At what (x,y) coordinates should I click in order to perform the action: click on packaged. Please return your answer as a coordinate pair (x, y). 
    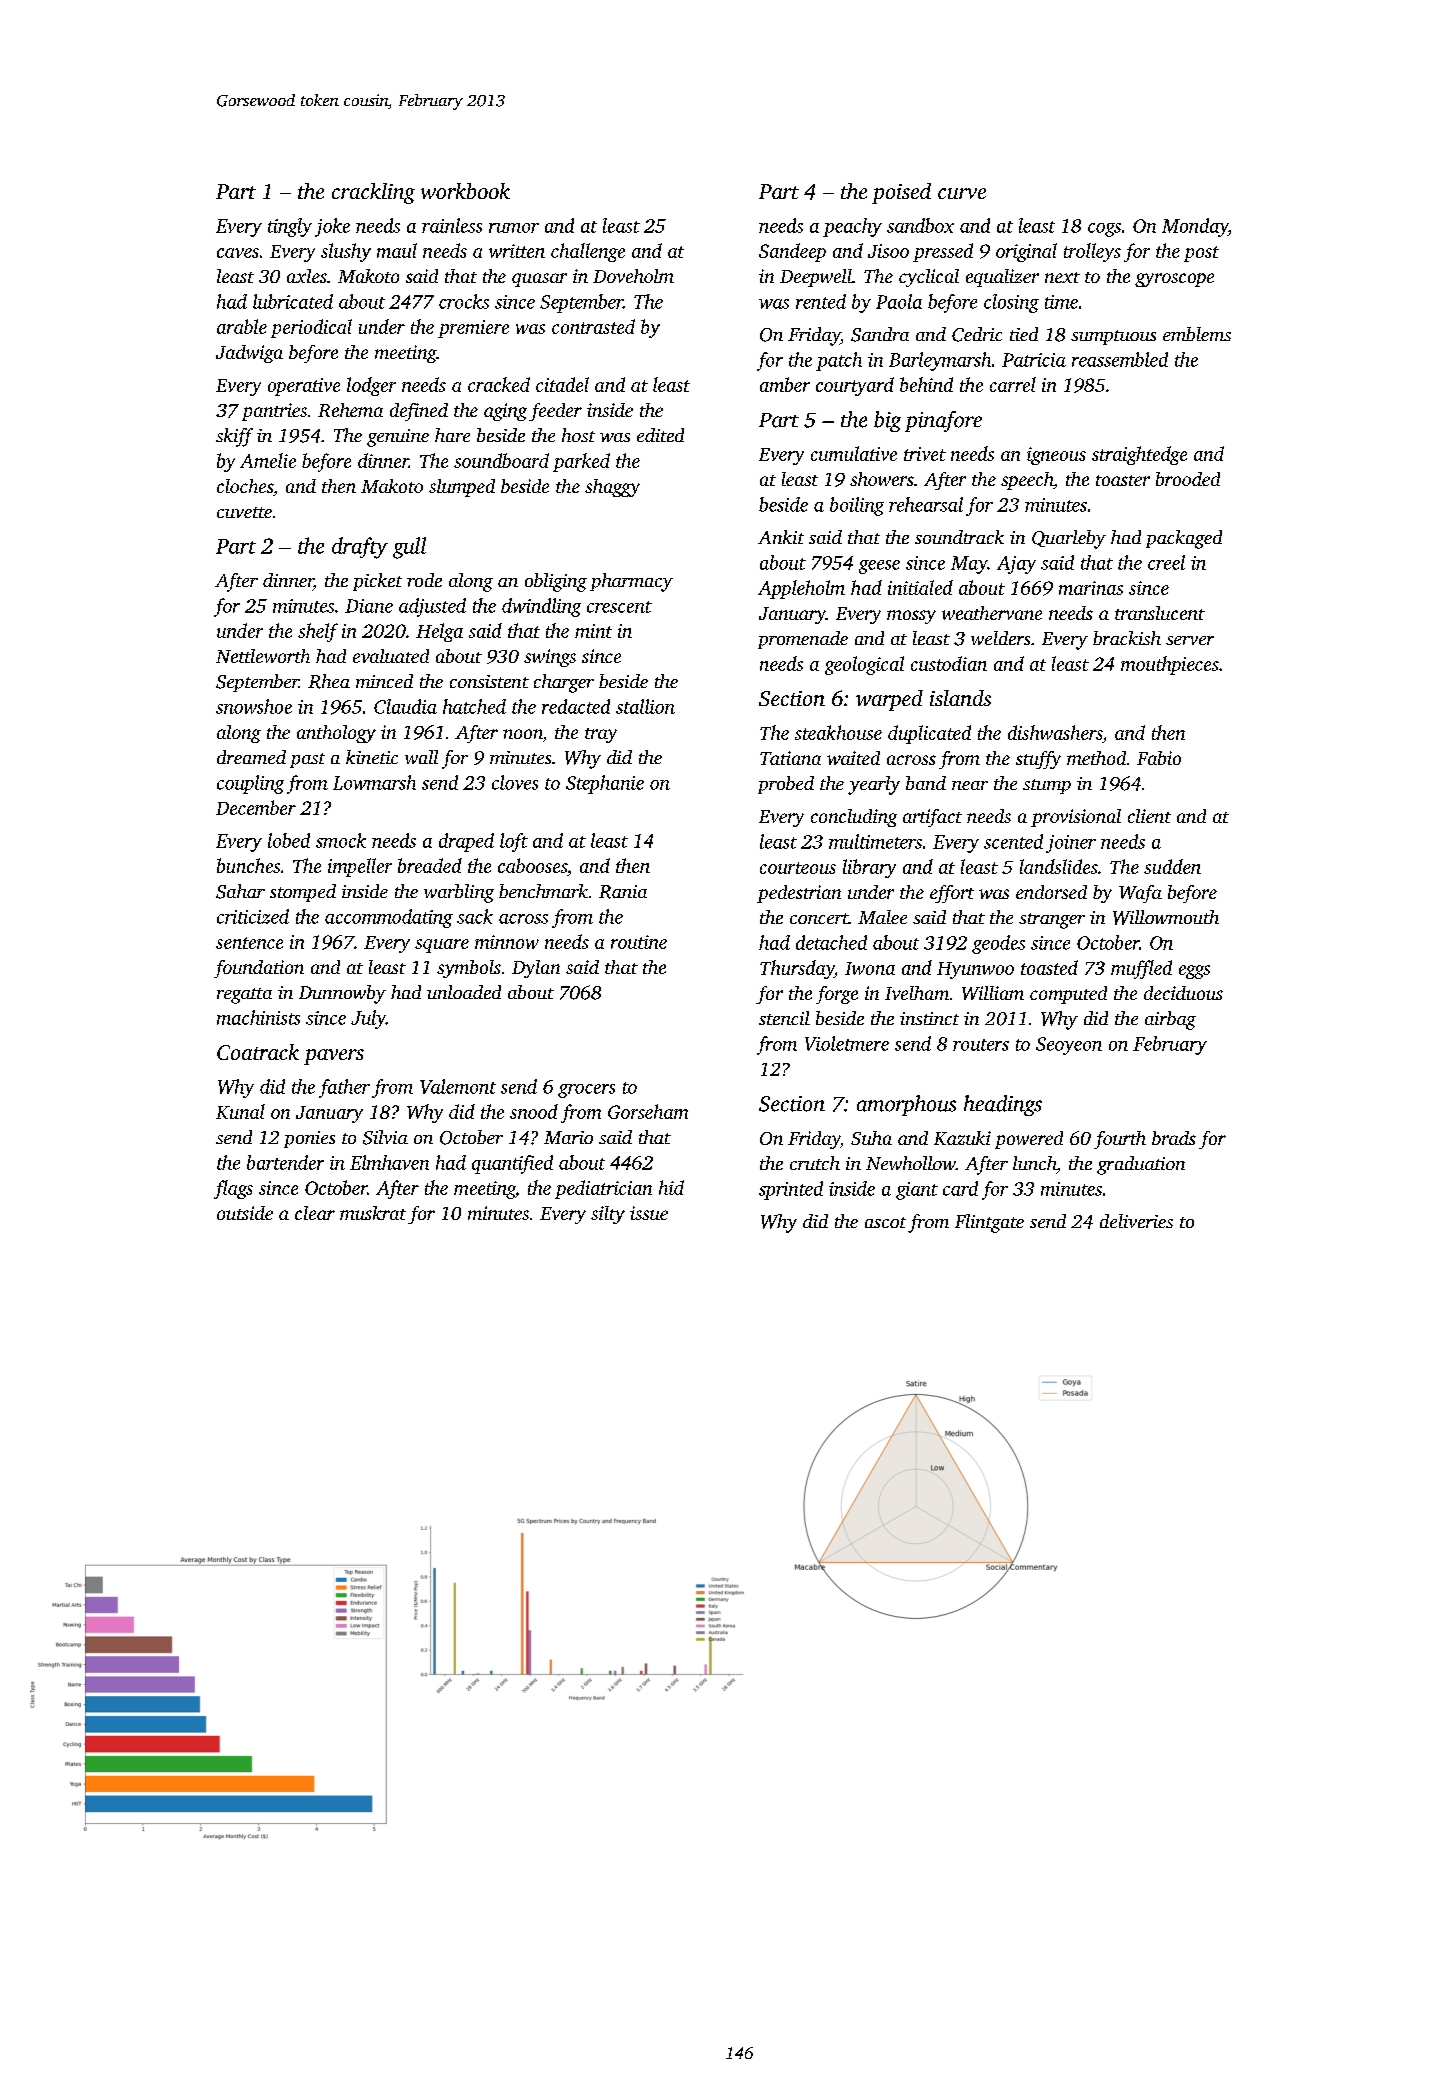
    Looking at the image, I should click on (1184, 539).
